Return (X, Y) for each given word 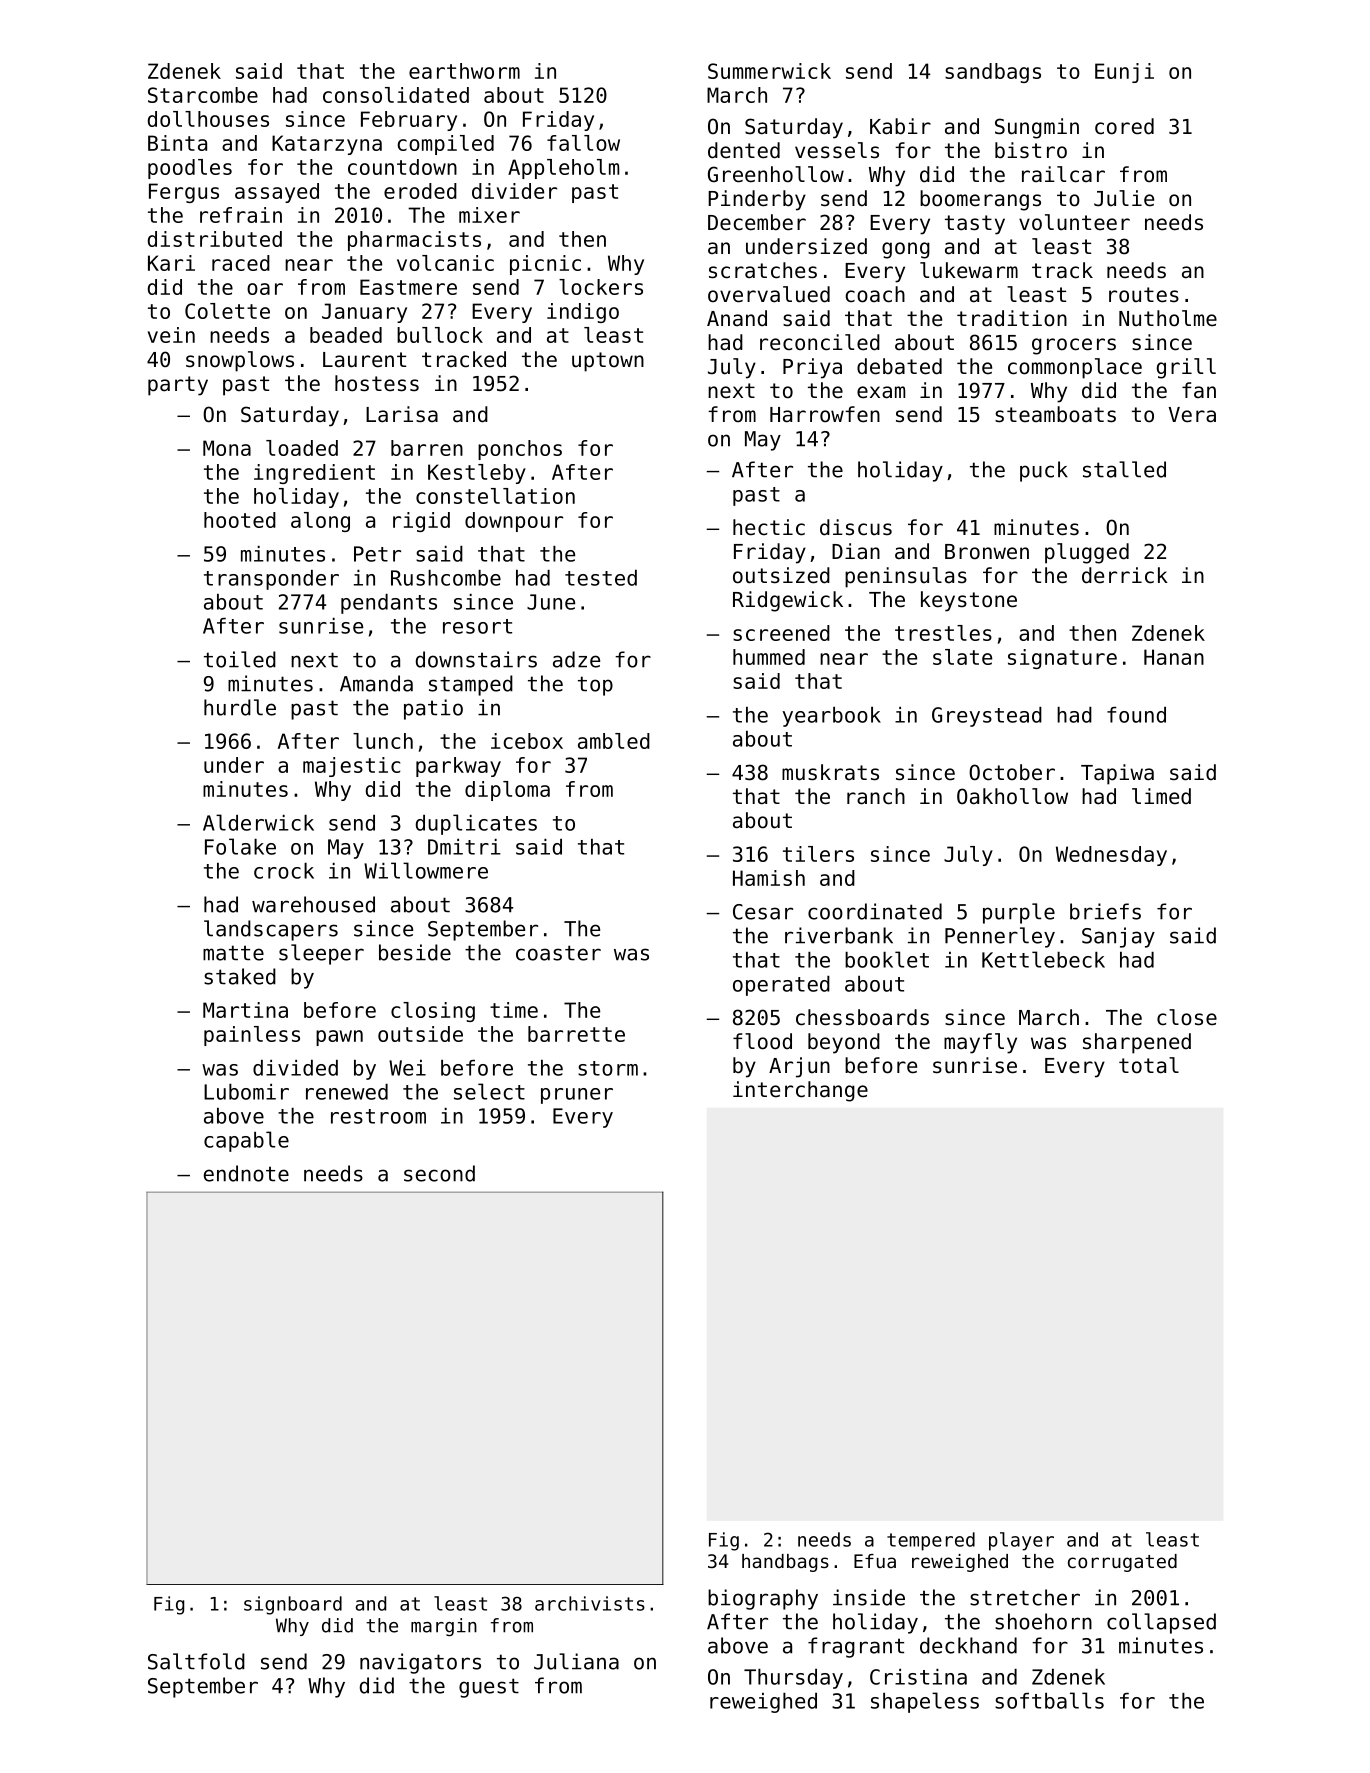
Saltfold (196, 1661)
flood (762, 1041)
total (1149, 1065)
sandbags (993, 73)
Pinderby (757, 200)
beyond (844, 1043)
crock (284, 871)
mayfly (980, 1043)
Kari (171, 263)
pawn (339, 1038)
